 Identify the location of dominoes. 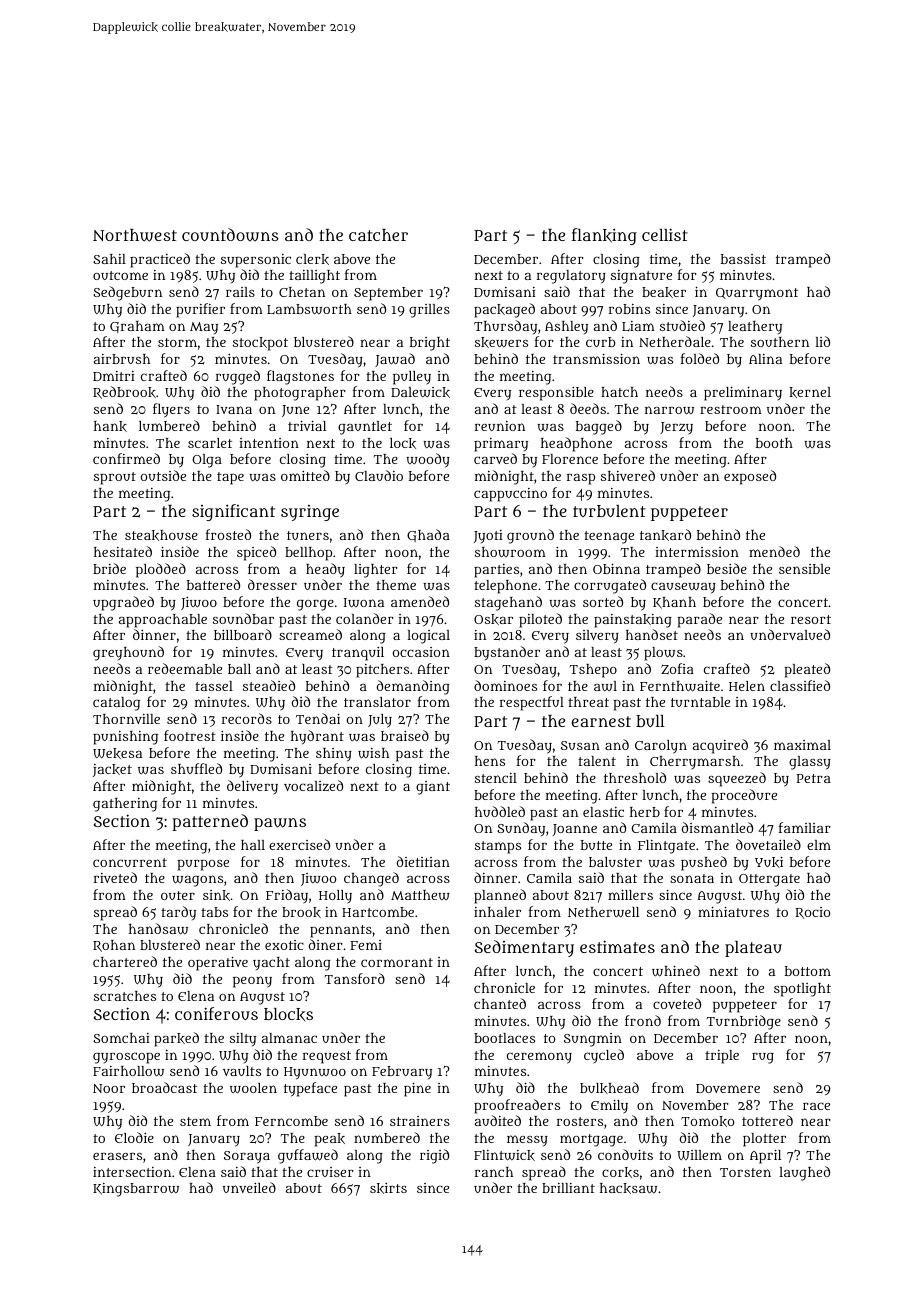
(505, 685).
